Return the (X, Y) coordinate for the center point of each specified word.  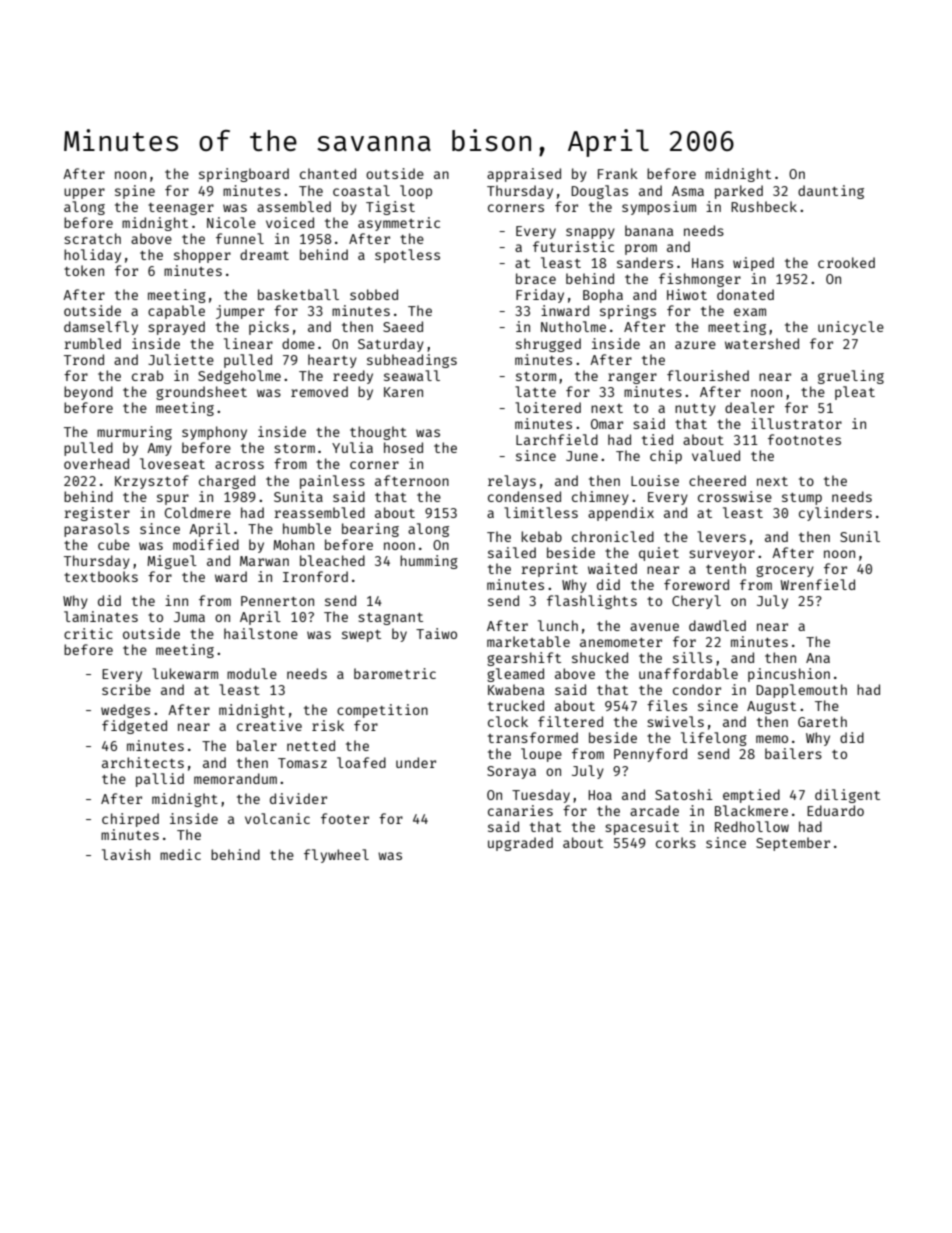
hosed (403, 447)
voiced (290, 222)
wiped (753, 264)
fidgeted (134, 727)
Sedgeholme (239, 377)
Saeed (403, 326)
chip (666, 457)
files (667, 705)
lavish (126, 854)
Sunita (298, 496)
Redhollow (752, 826)
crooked (846, 262)
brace (536, 278)
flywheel (336, 856)
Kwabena (516, 689)
